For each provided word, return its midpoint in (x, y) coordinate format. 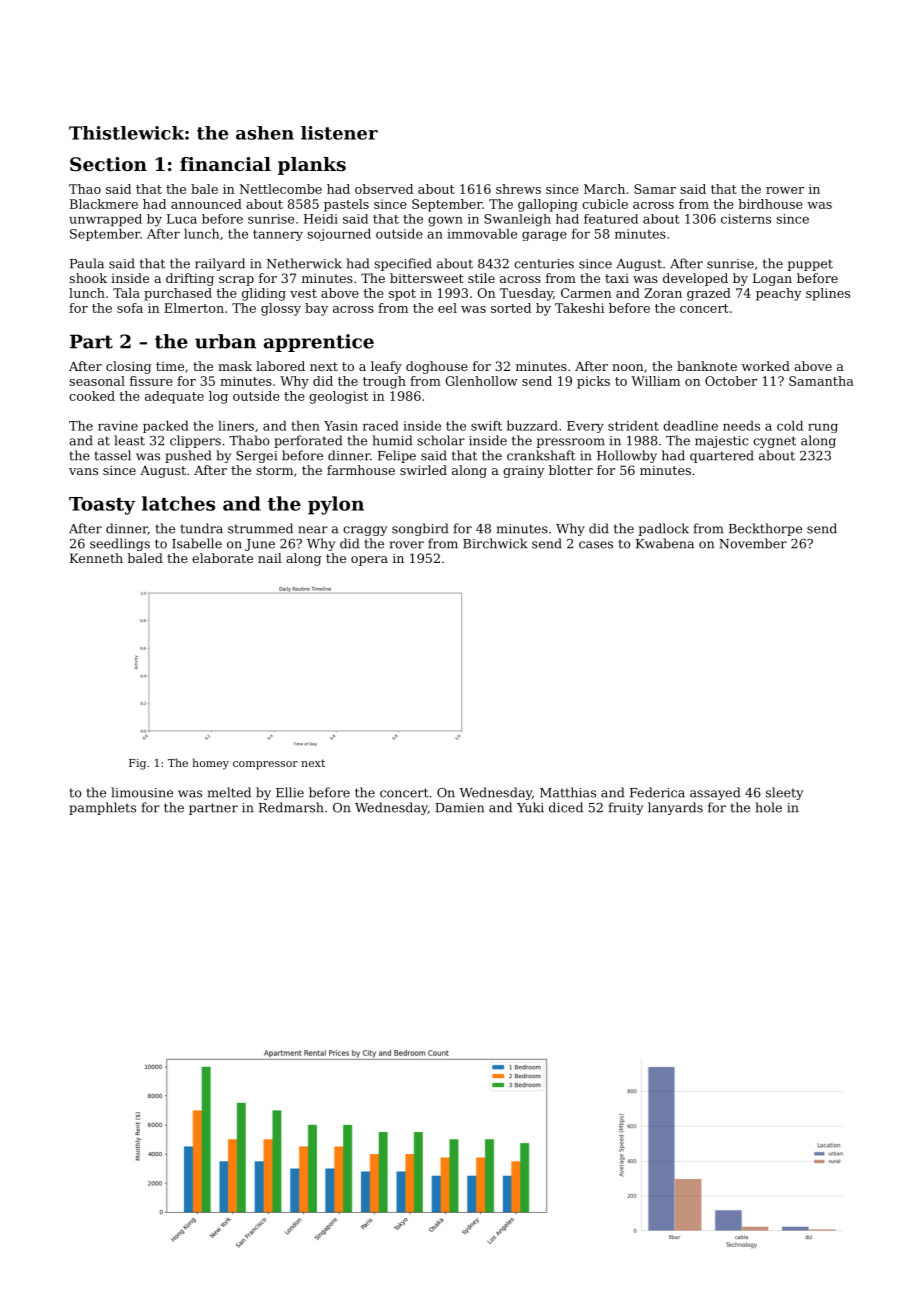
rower (785, 190)
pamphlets (102, 808)
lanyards (675, 808)
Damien (459, 808)
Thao (85, 189)
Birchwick (495, 543)
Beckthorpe (765, 529)
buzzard (532, 426)
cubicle (605, 204)
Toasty (102, 506)
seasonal (97, 381)
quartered (722, 456)
